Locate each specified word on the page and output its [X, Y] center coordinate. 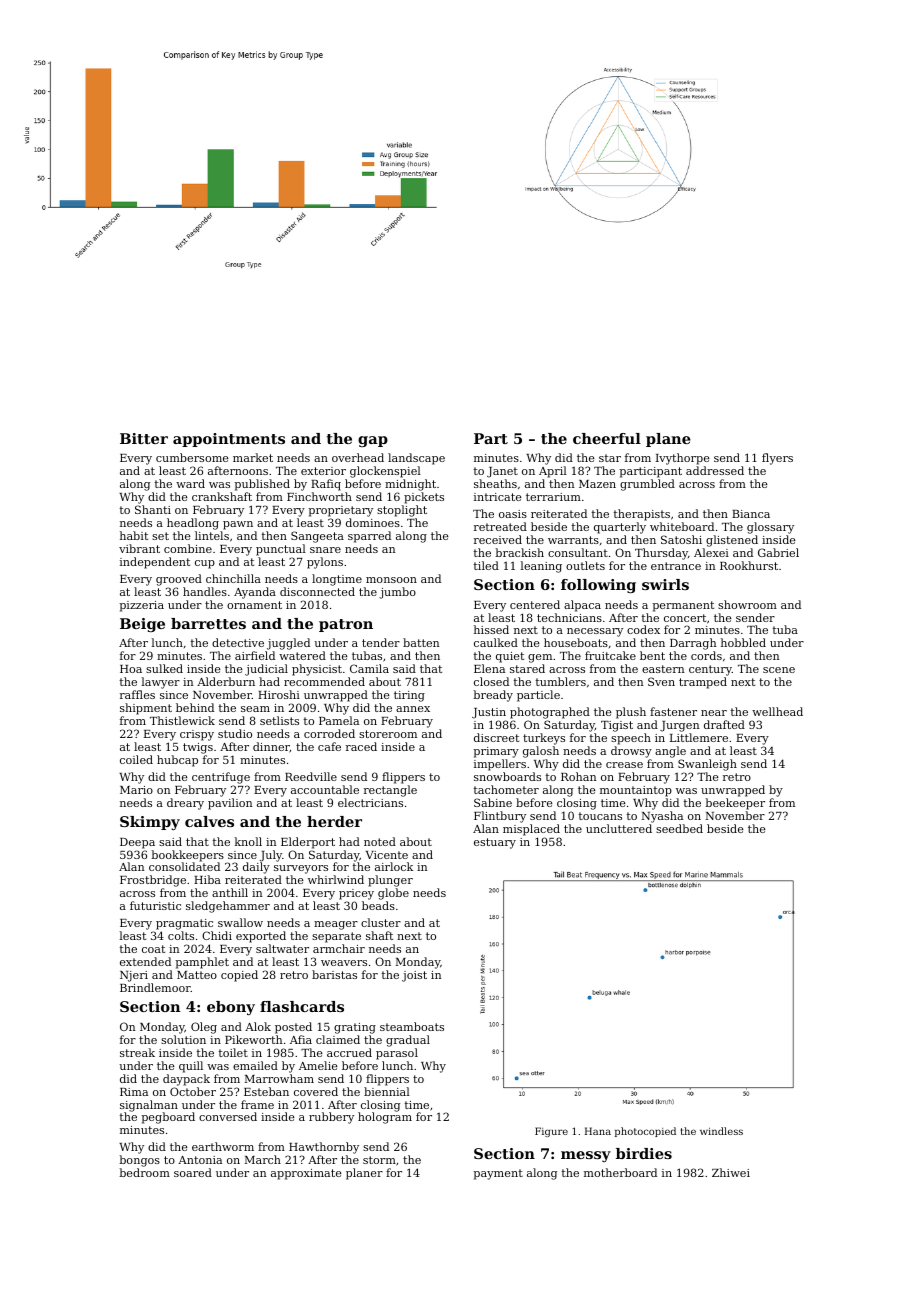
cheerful [607, 438]
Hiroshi [279, 694]
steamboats [412, 1026]
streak [137, 1052]
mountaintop [636, 791]
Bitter [144, 438]
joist [414, 976]
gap [373, 441]
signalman [149, 1106]
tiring [409, 696]
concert [685, 618]
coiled [136, 759]
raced [361, 746]
